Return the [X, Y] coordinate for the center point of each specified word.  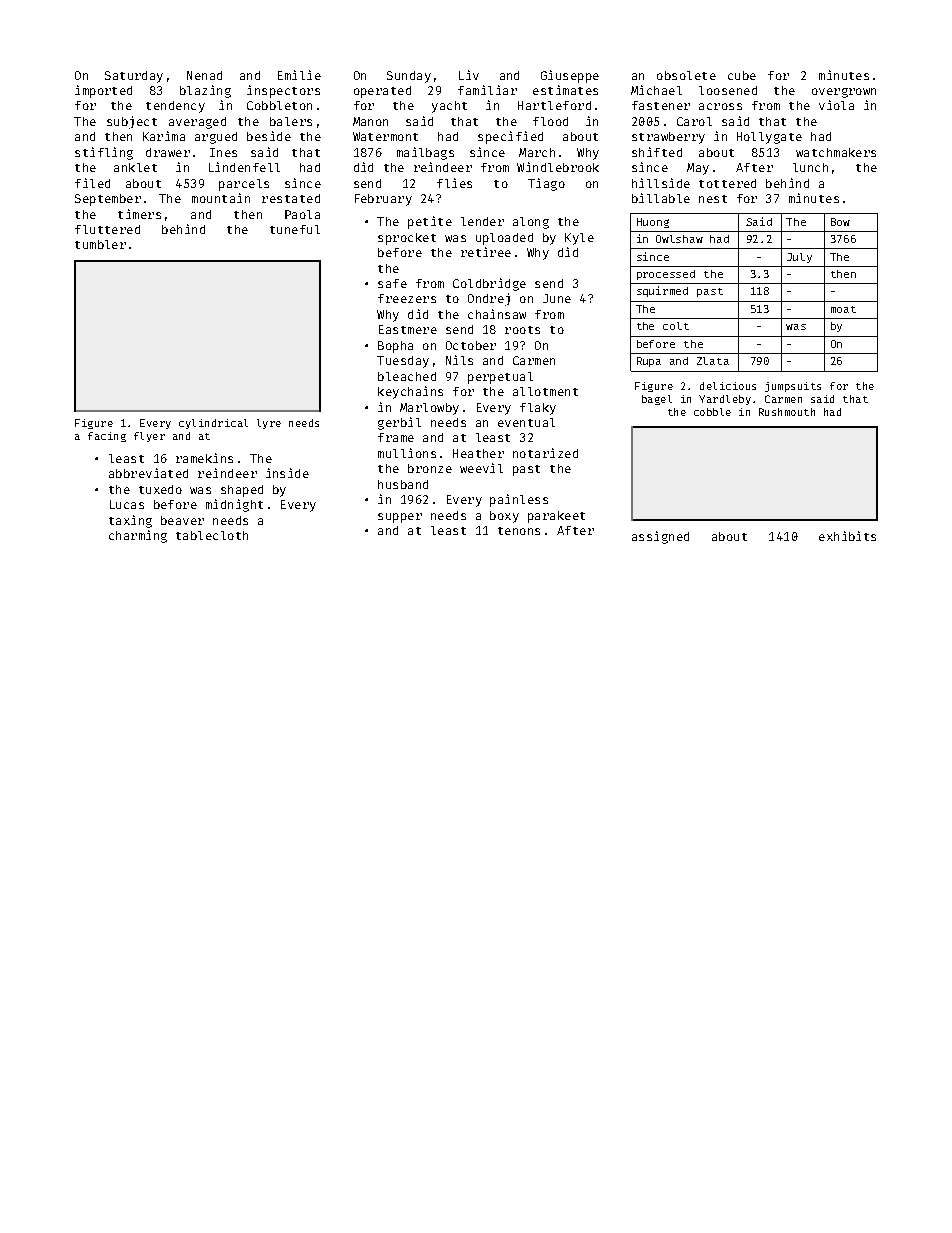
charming [138, 536]
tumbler [100, 244]
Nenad [204, 75]
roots [522, 330]
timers [139, 214]
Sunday [409, 77]
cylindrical [213, 424]
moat [843, 309]
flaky [538, 409]
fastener [661, 105]
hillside [661, 183]
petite [430, 222]
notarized [545, 453]
